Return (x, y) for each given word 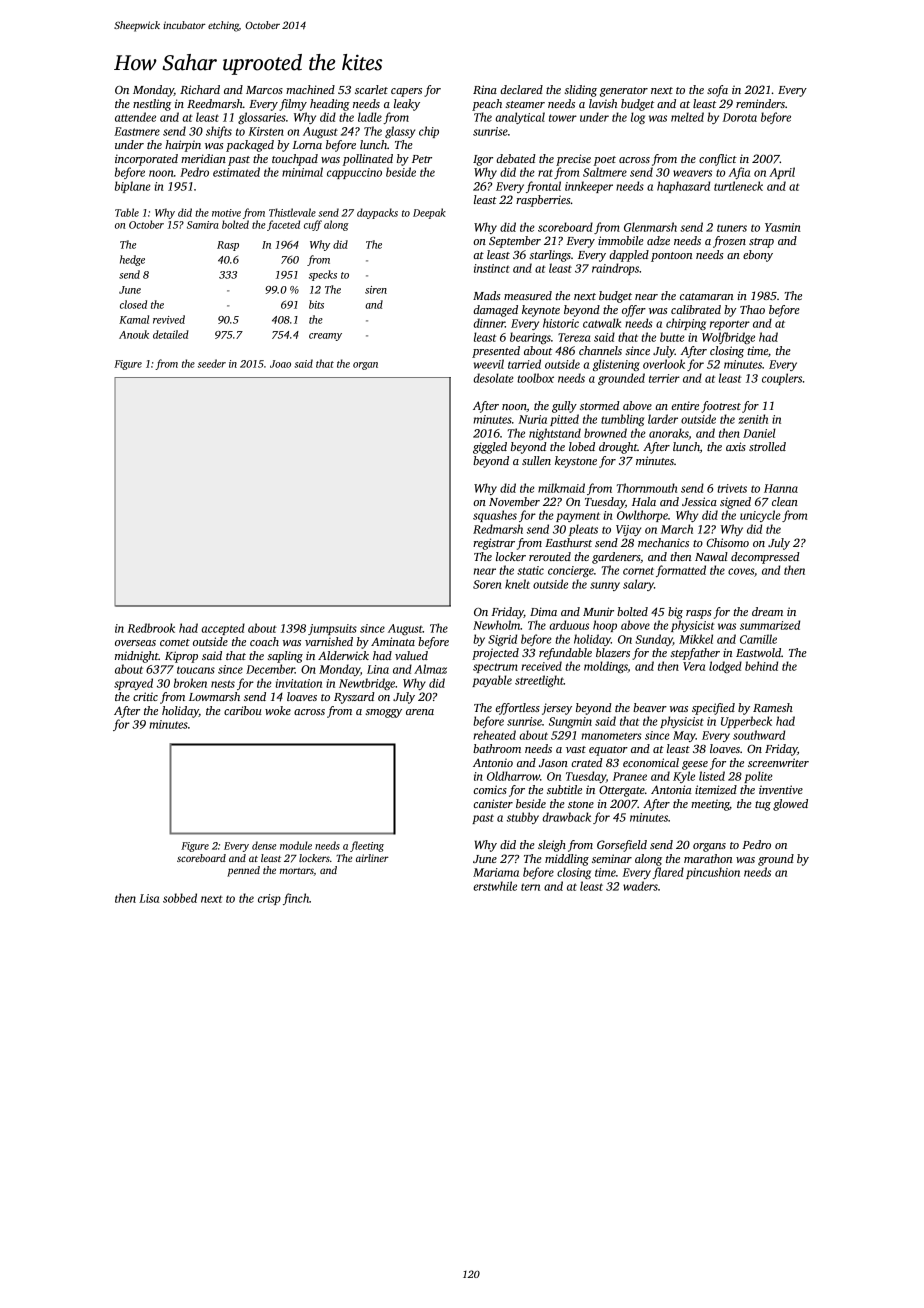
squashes (495, 516)
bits (316, 304)
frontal (543, 187)
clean (785, 501)
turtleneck (738, 186)
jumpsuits (332, 629)
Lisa (149, 898)
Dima (543, 611)
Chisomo (727, 542)
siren (376, 290)
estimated (236, 172)
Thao (752, 309)
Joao (280, 364)
